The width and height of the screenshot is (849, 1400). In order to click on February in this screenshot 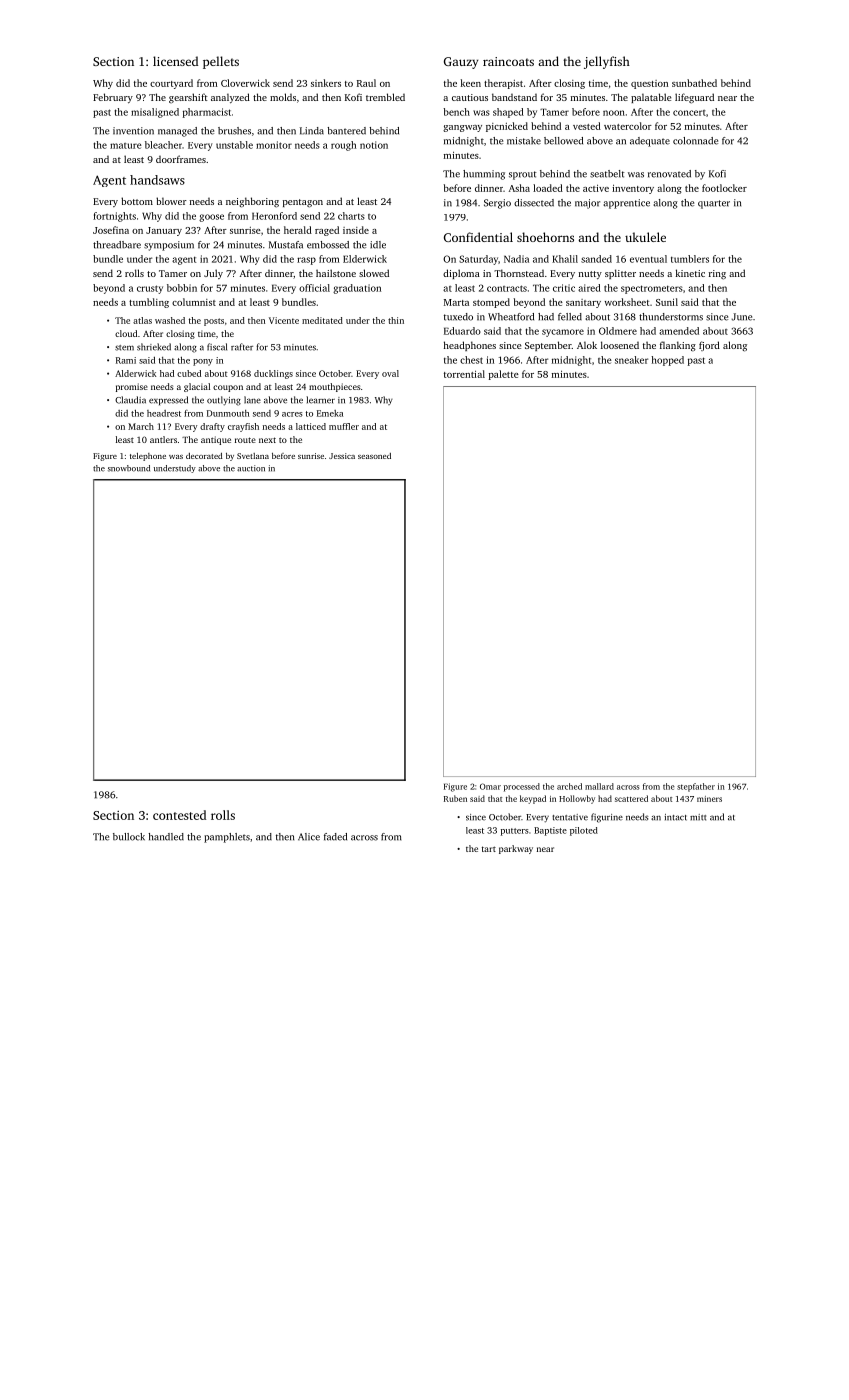, I will do `click(113, 98)`.
